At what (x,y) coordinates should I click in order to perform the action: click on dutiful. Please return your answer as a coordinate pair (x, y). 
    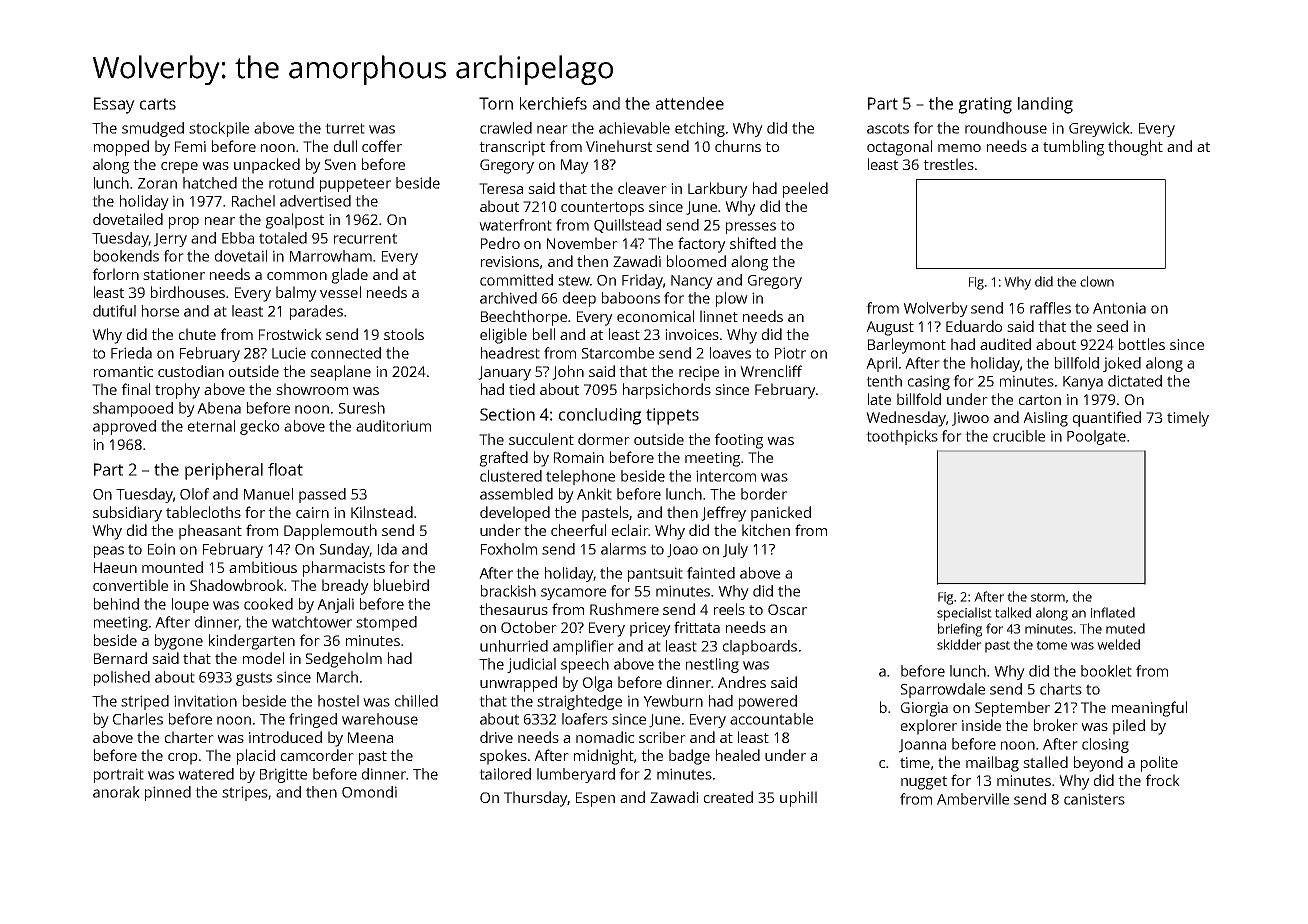
    Looking at the image, I should click on (114, 311).
